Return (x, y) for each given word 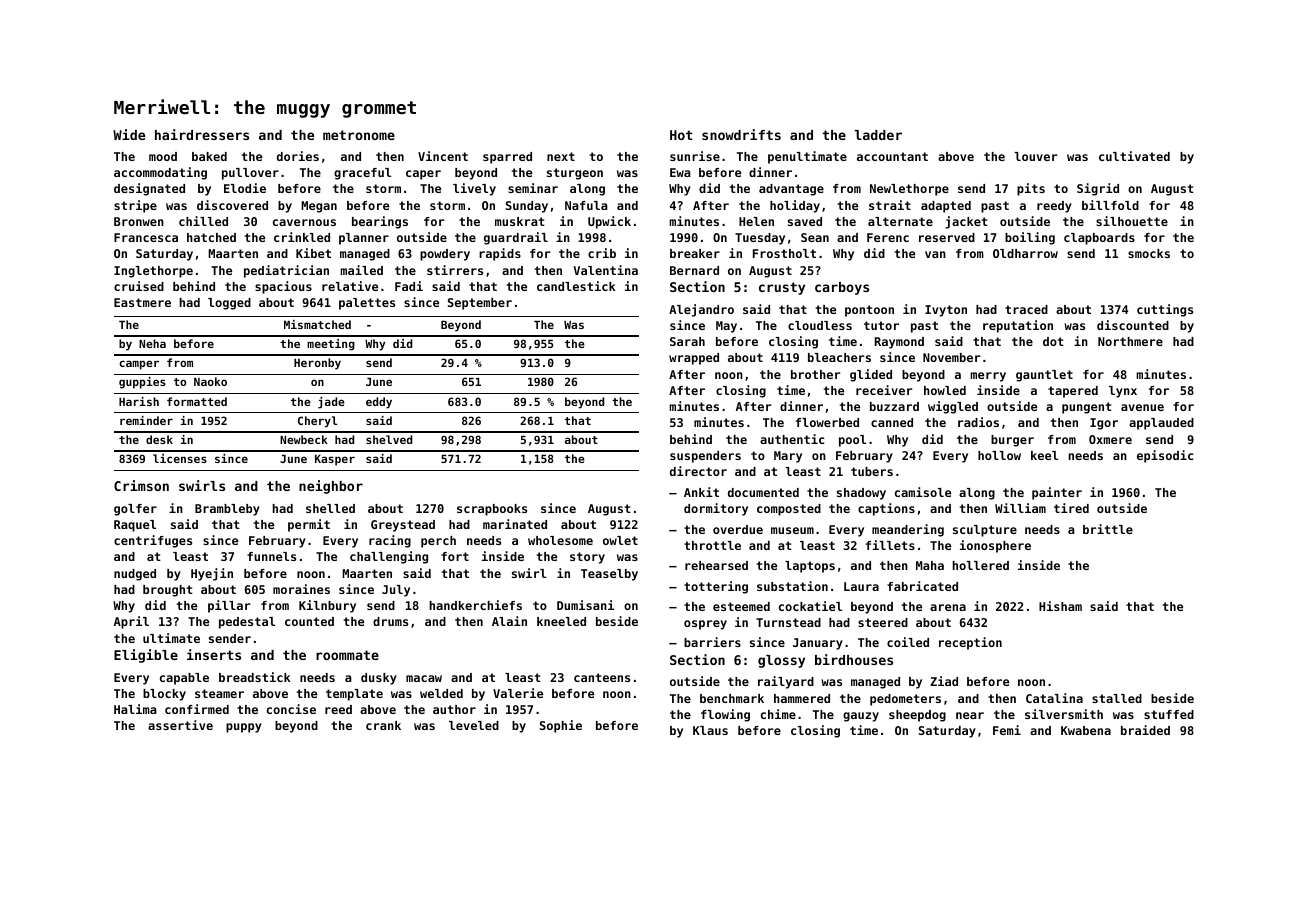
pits (1031, 189)
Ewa (680, 172)
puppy (244, 728)
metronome (359, 135)
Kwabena (1086, 730)
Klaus (710, 730)
